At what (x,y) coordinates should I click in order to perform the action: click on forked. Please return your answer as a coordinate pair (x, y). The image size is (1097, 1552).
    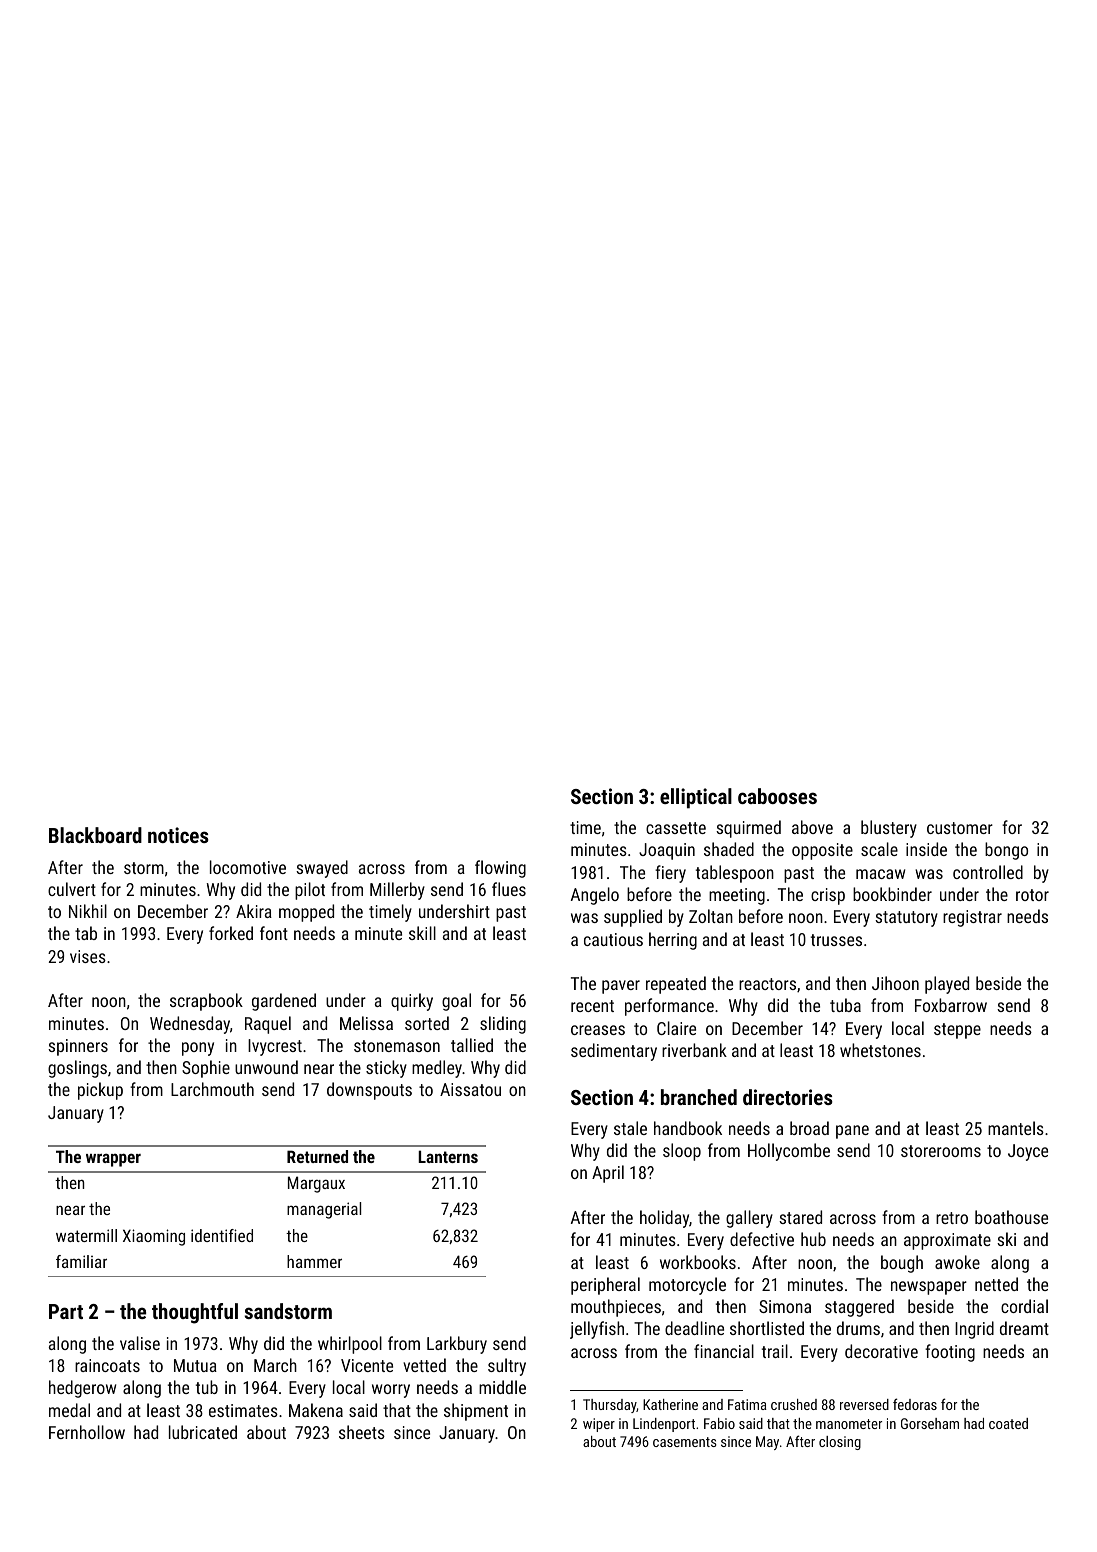
    Looking at the image, I should click on (231, 933).
